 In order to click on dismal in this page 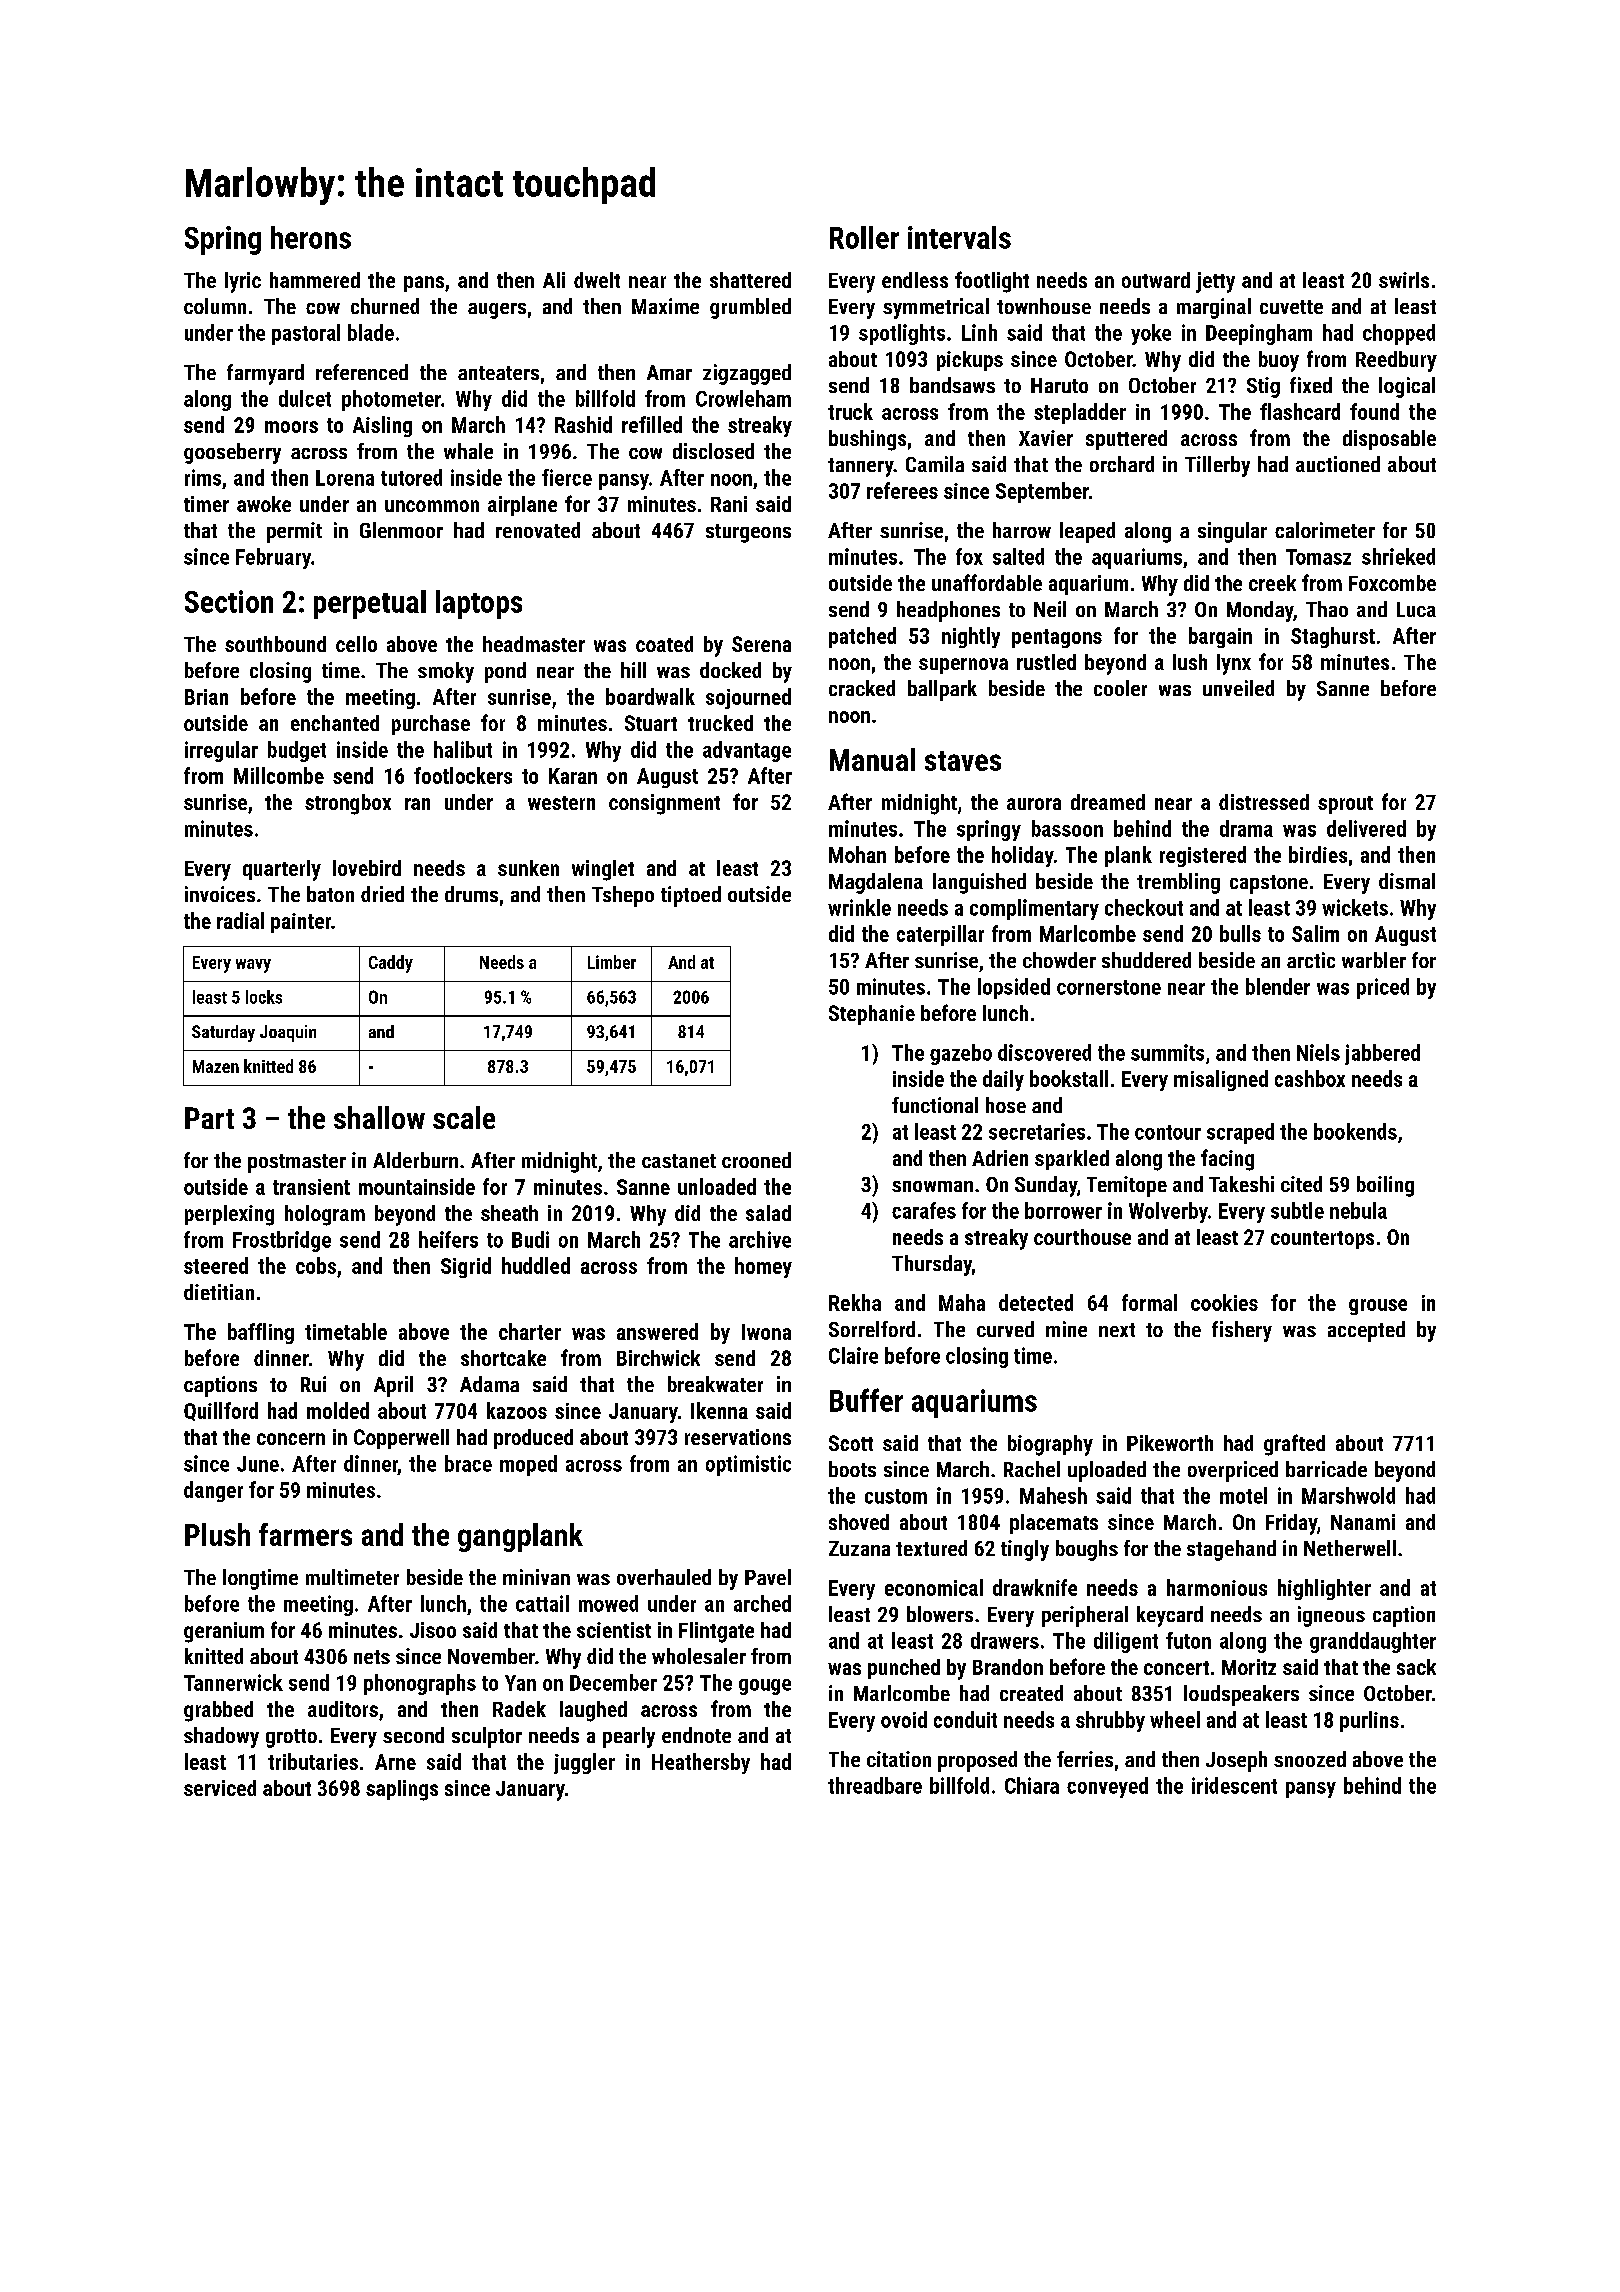, I will do `click(1407, 881)`.
